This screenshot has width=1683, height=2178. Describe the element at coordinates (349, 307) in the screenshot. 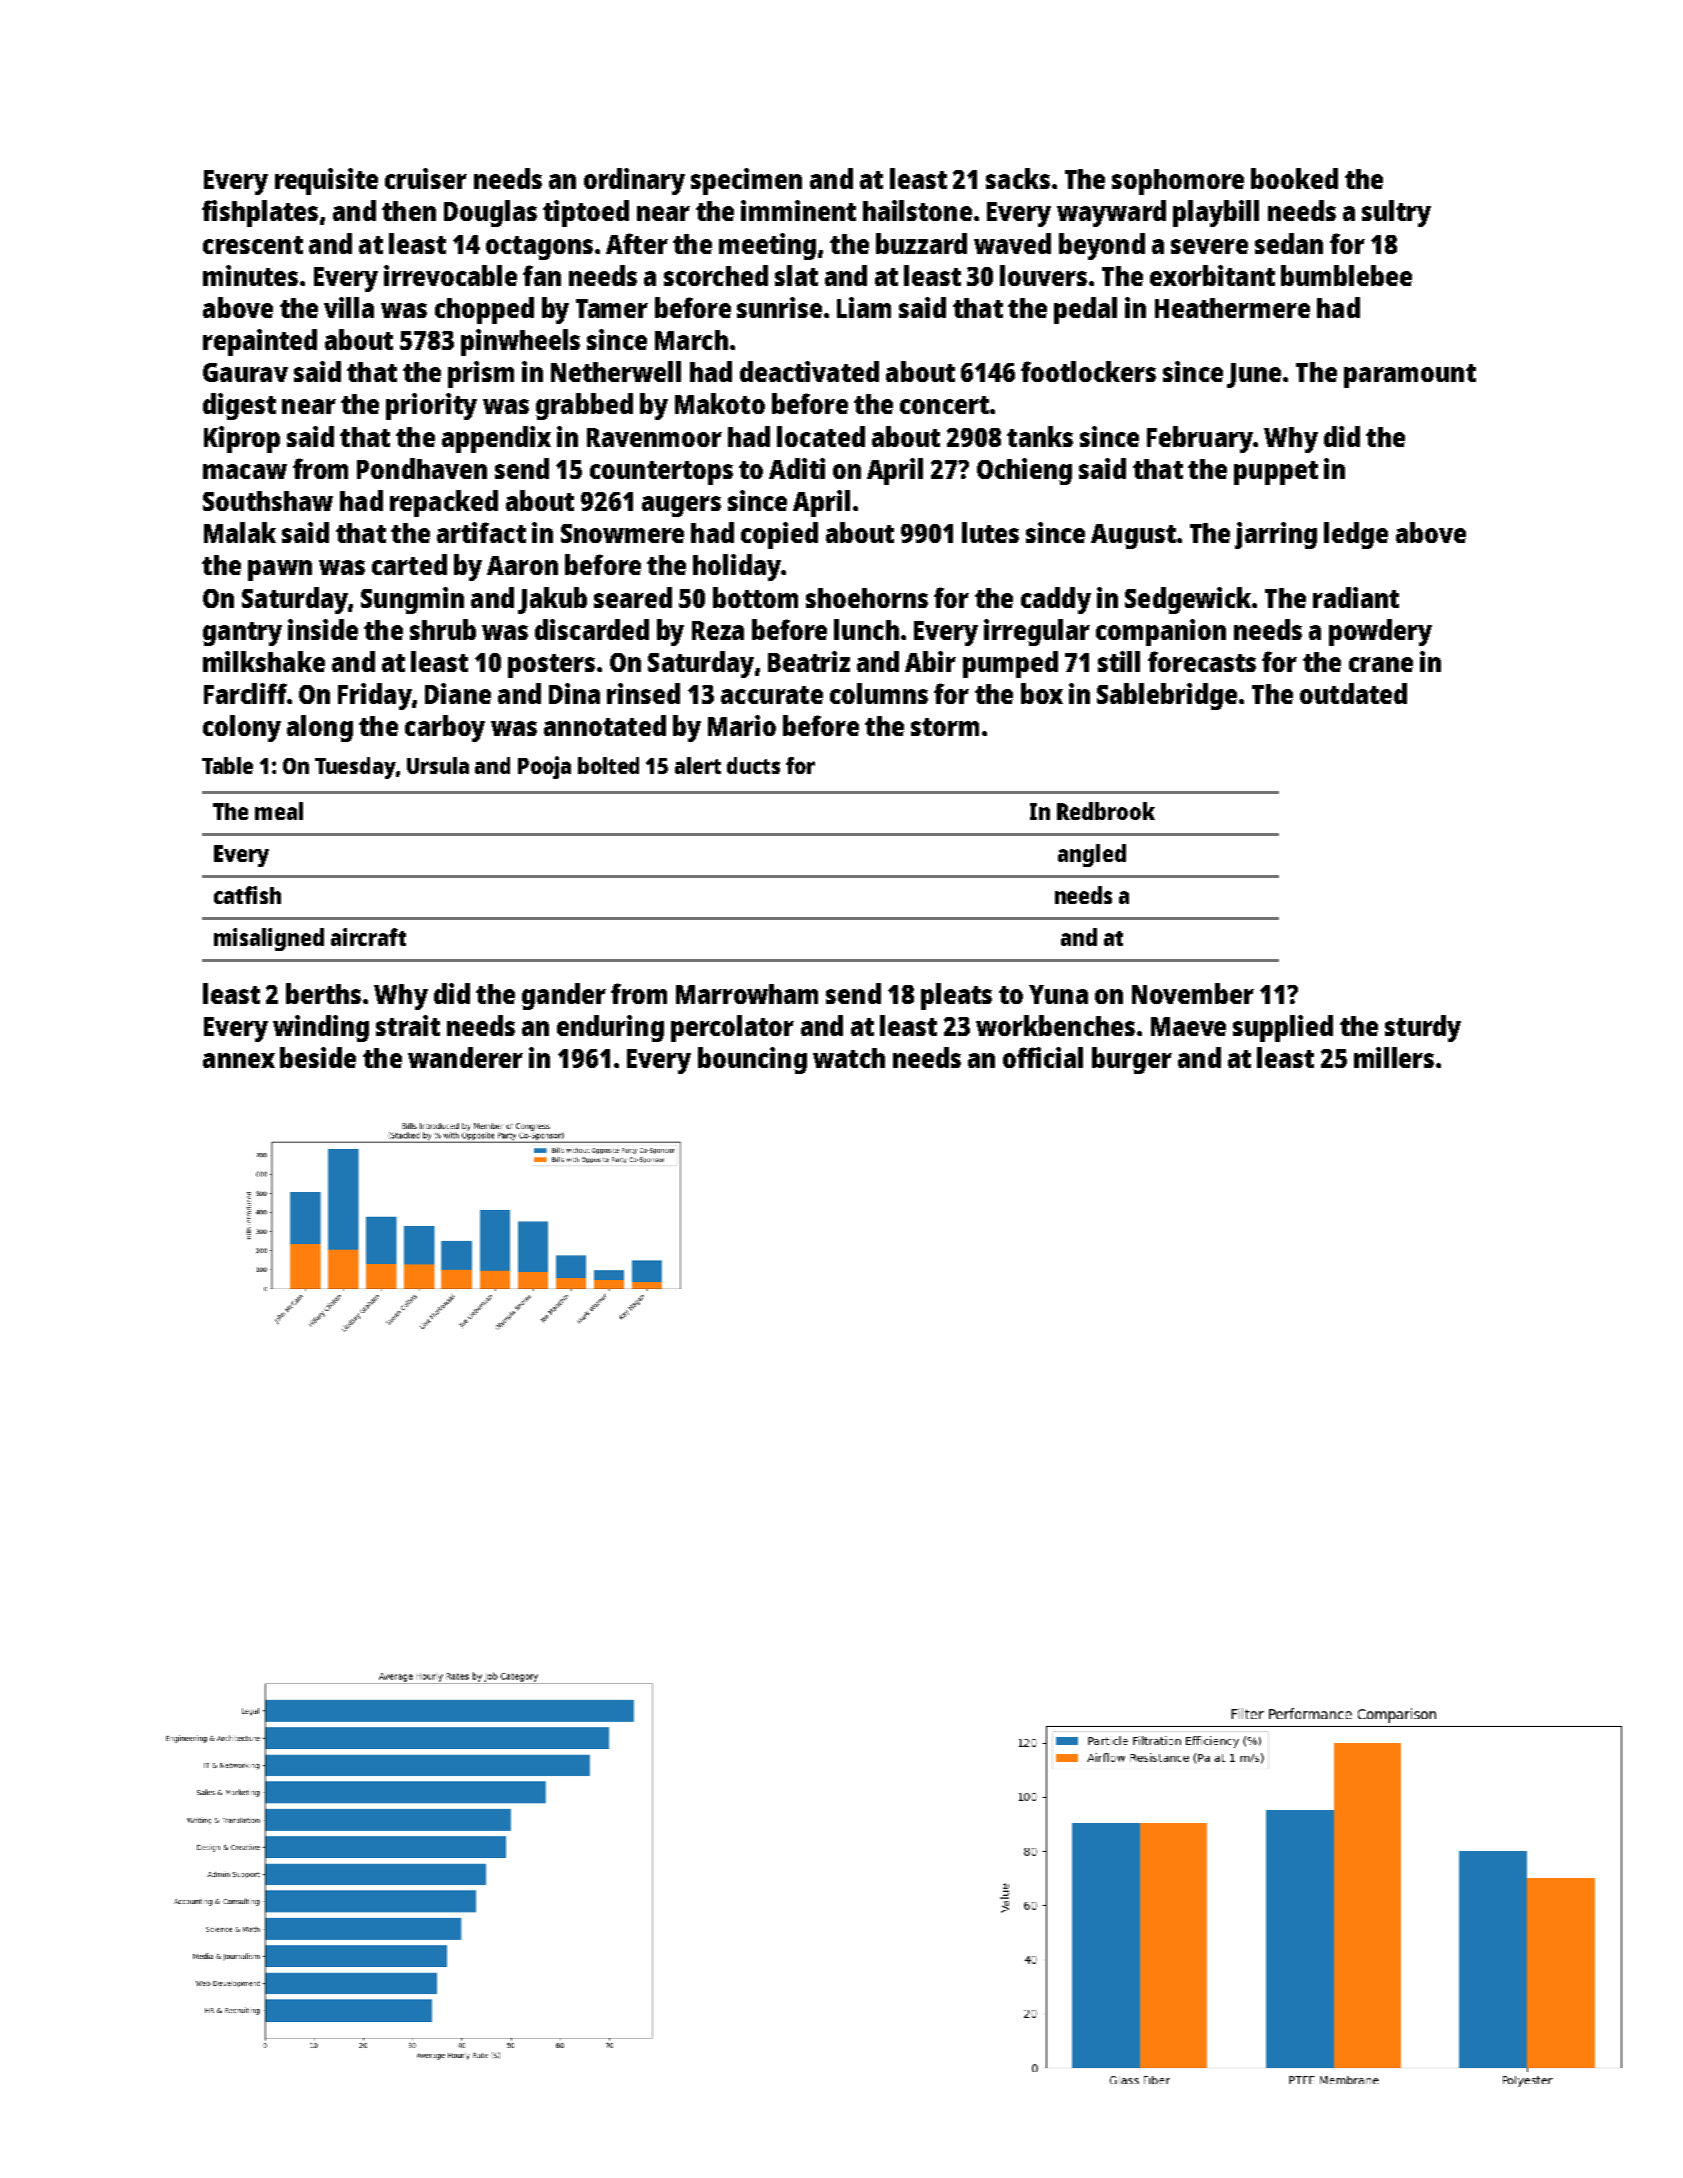

I see `villa` at that location.
